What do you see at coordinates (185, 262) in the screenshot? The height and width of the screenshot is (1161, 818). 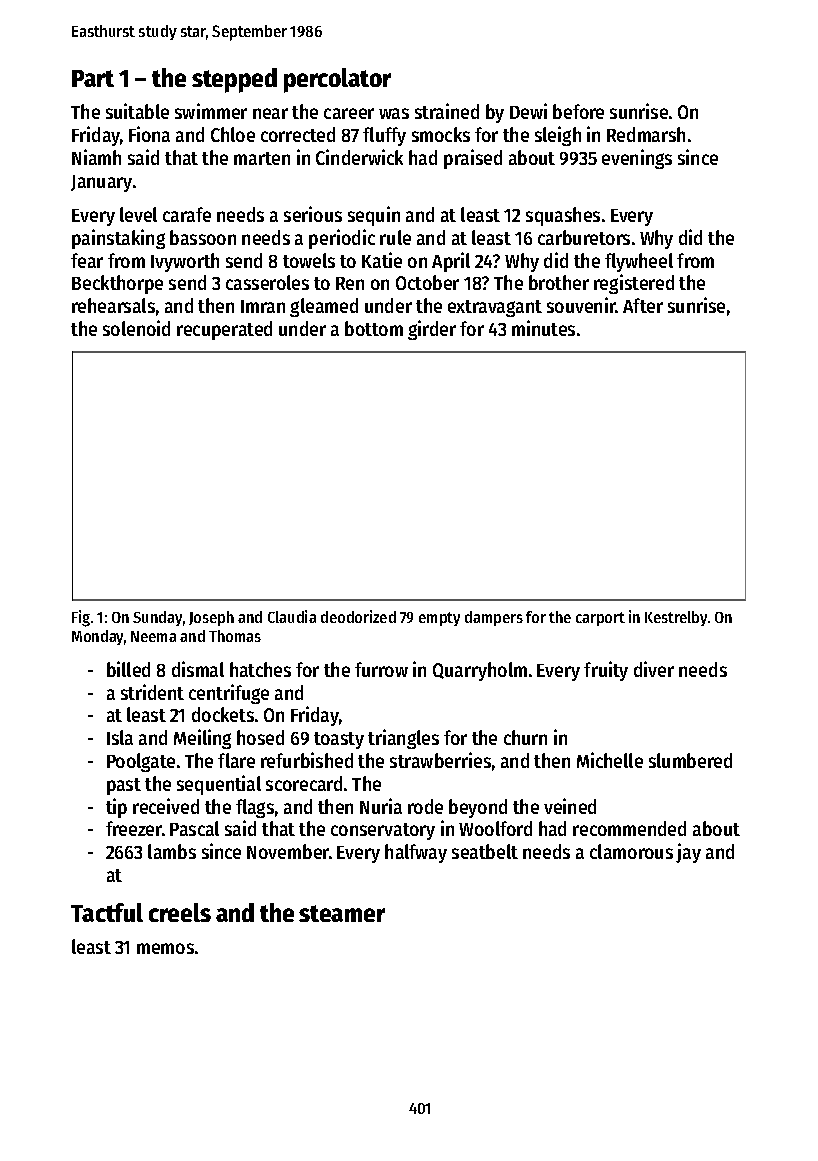 I see `Ivyworth` at bounding box center [185, 262].
